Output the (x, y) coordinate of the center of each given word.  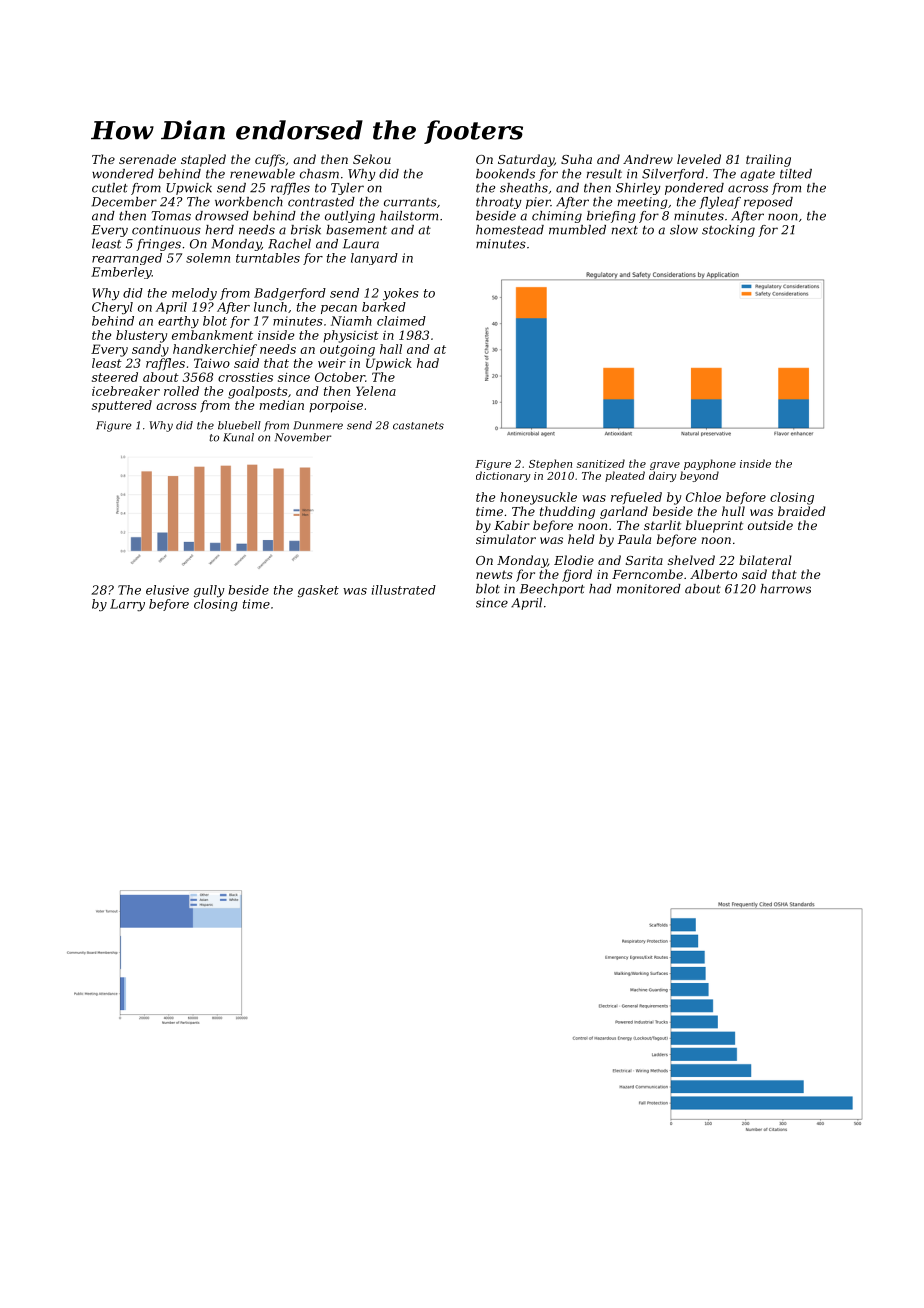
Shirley (638, 189)
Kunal (238, 437)
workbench (249, 202)
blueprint (714, 526)
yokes (401, 294)
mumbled (577, 230)
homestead (510, 230)
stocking (728, 231)
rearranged (127, 259)
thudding (567, 512)
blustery (141, 336)
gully (209, 591)
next (625, 230)
